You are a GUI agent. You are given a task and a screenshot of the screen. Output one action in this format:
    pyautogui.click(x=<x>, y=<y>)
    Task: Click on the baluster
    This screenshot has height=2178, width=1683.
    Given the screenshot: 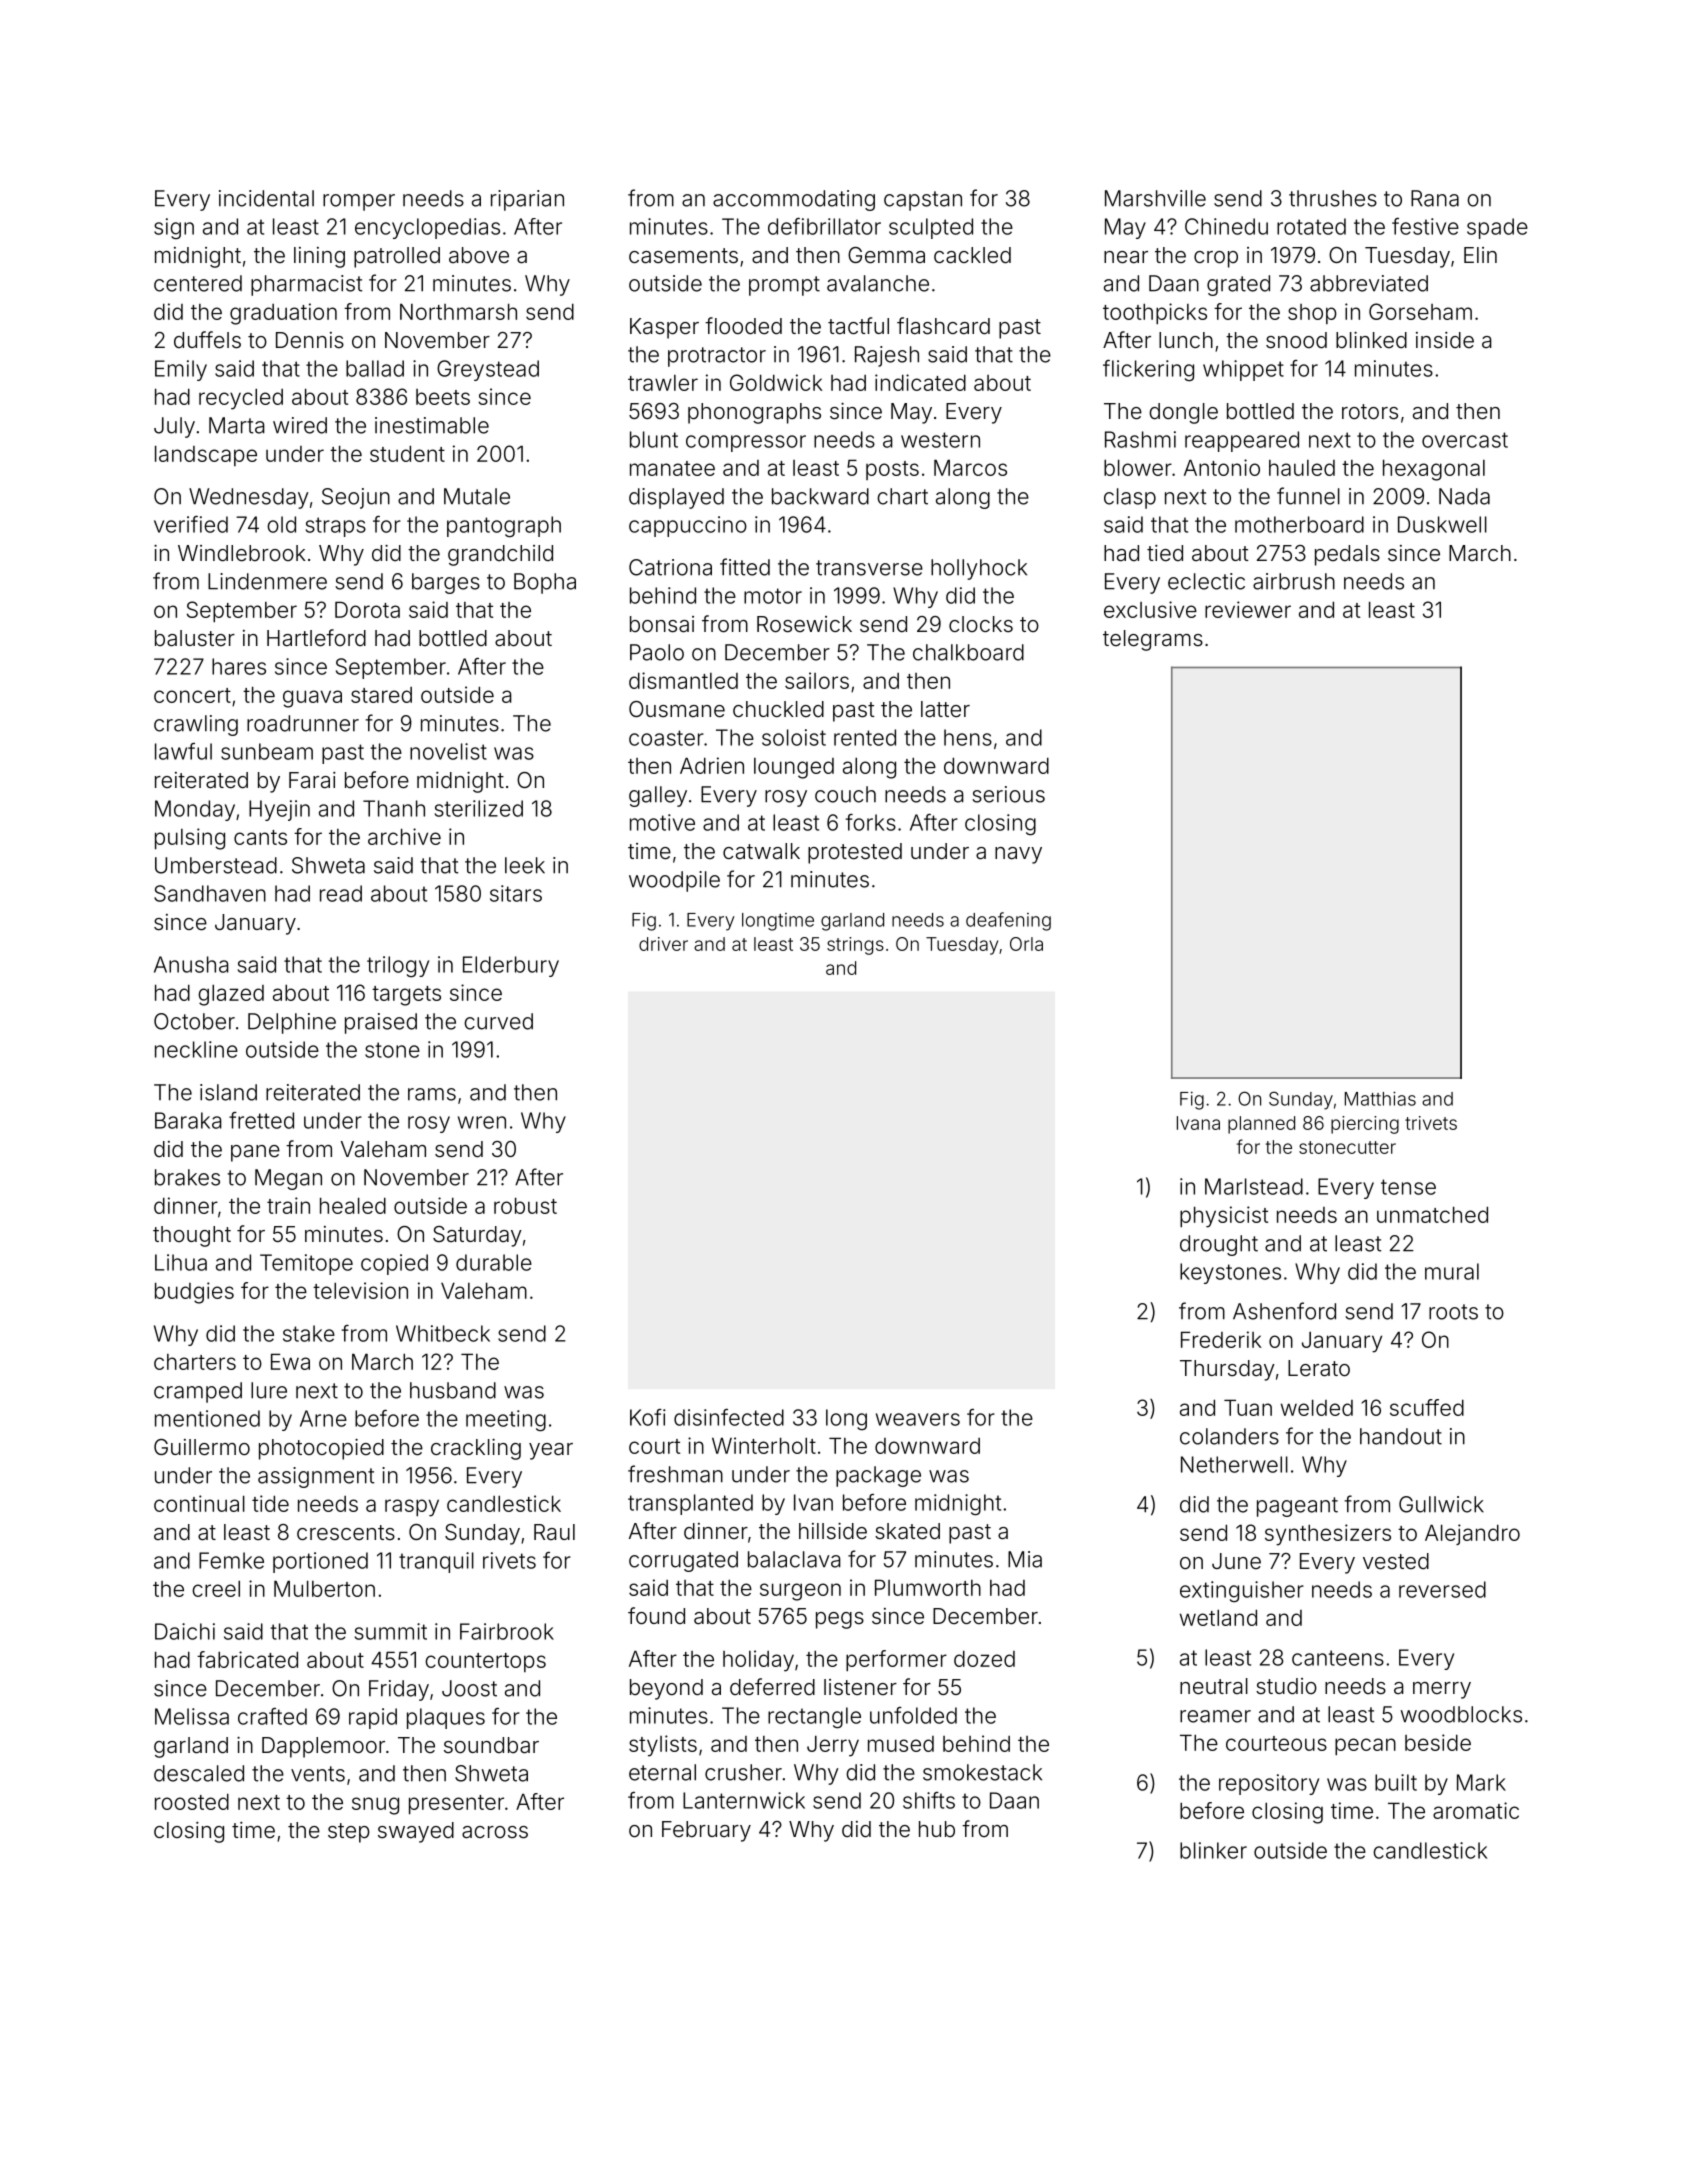 What is the action you would take?
    pyautogui.click(x=195, y=638)
